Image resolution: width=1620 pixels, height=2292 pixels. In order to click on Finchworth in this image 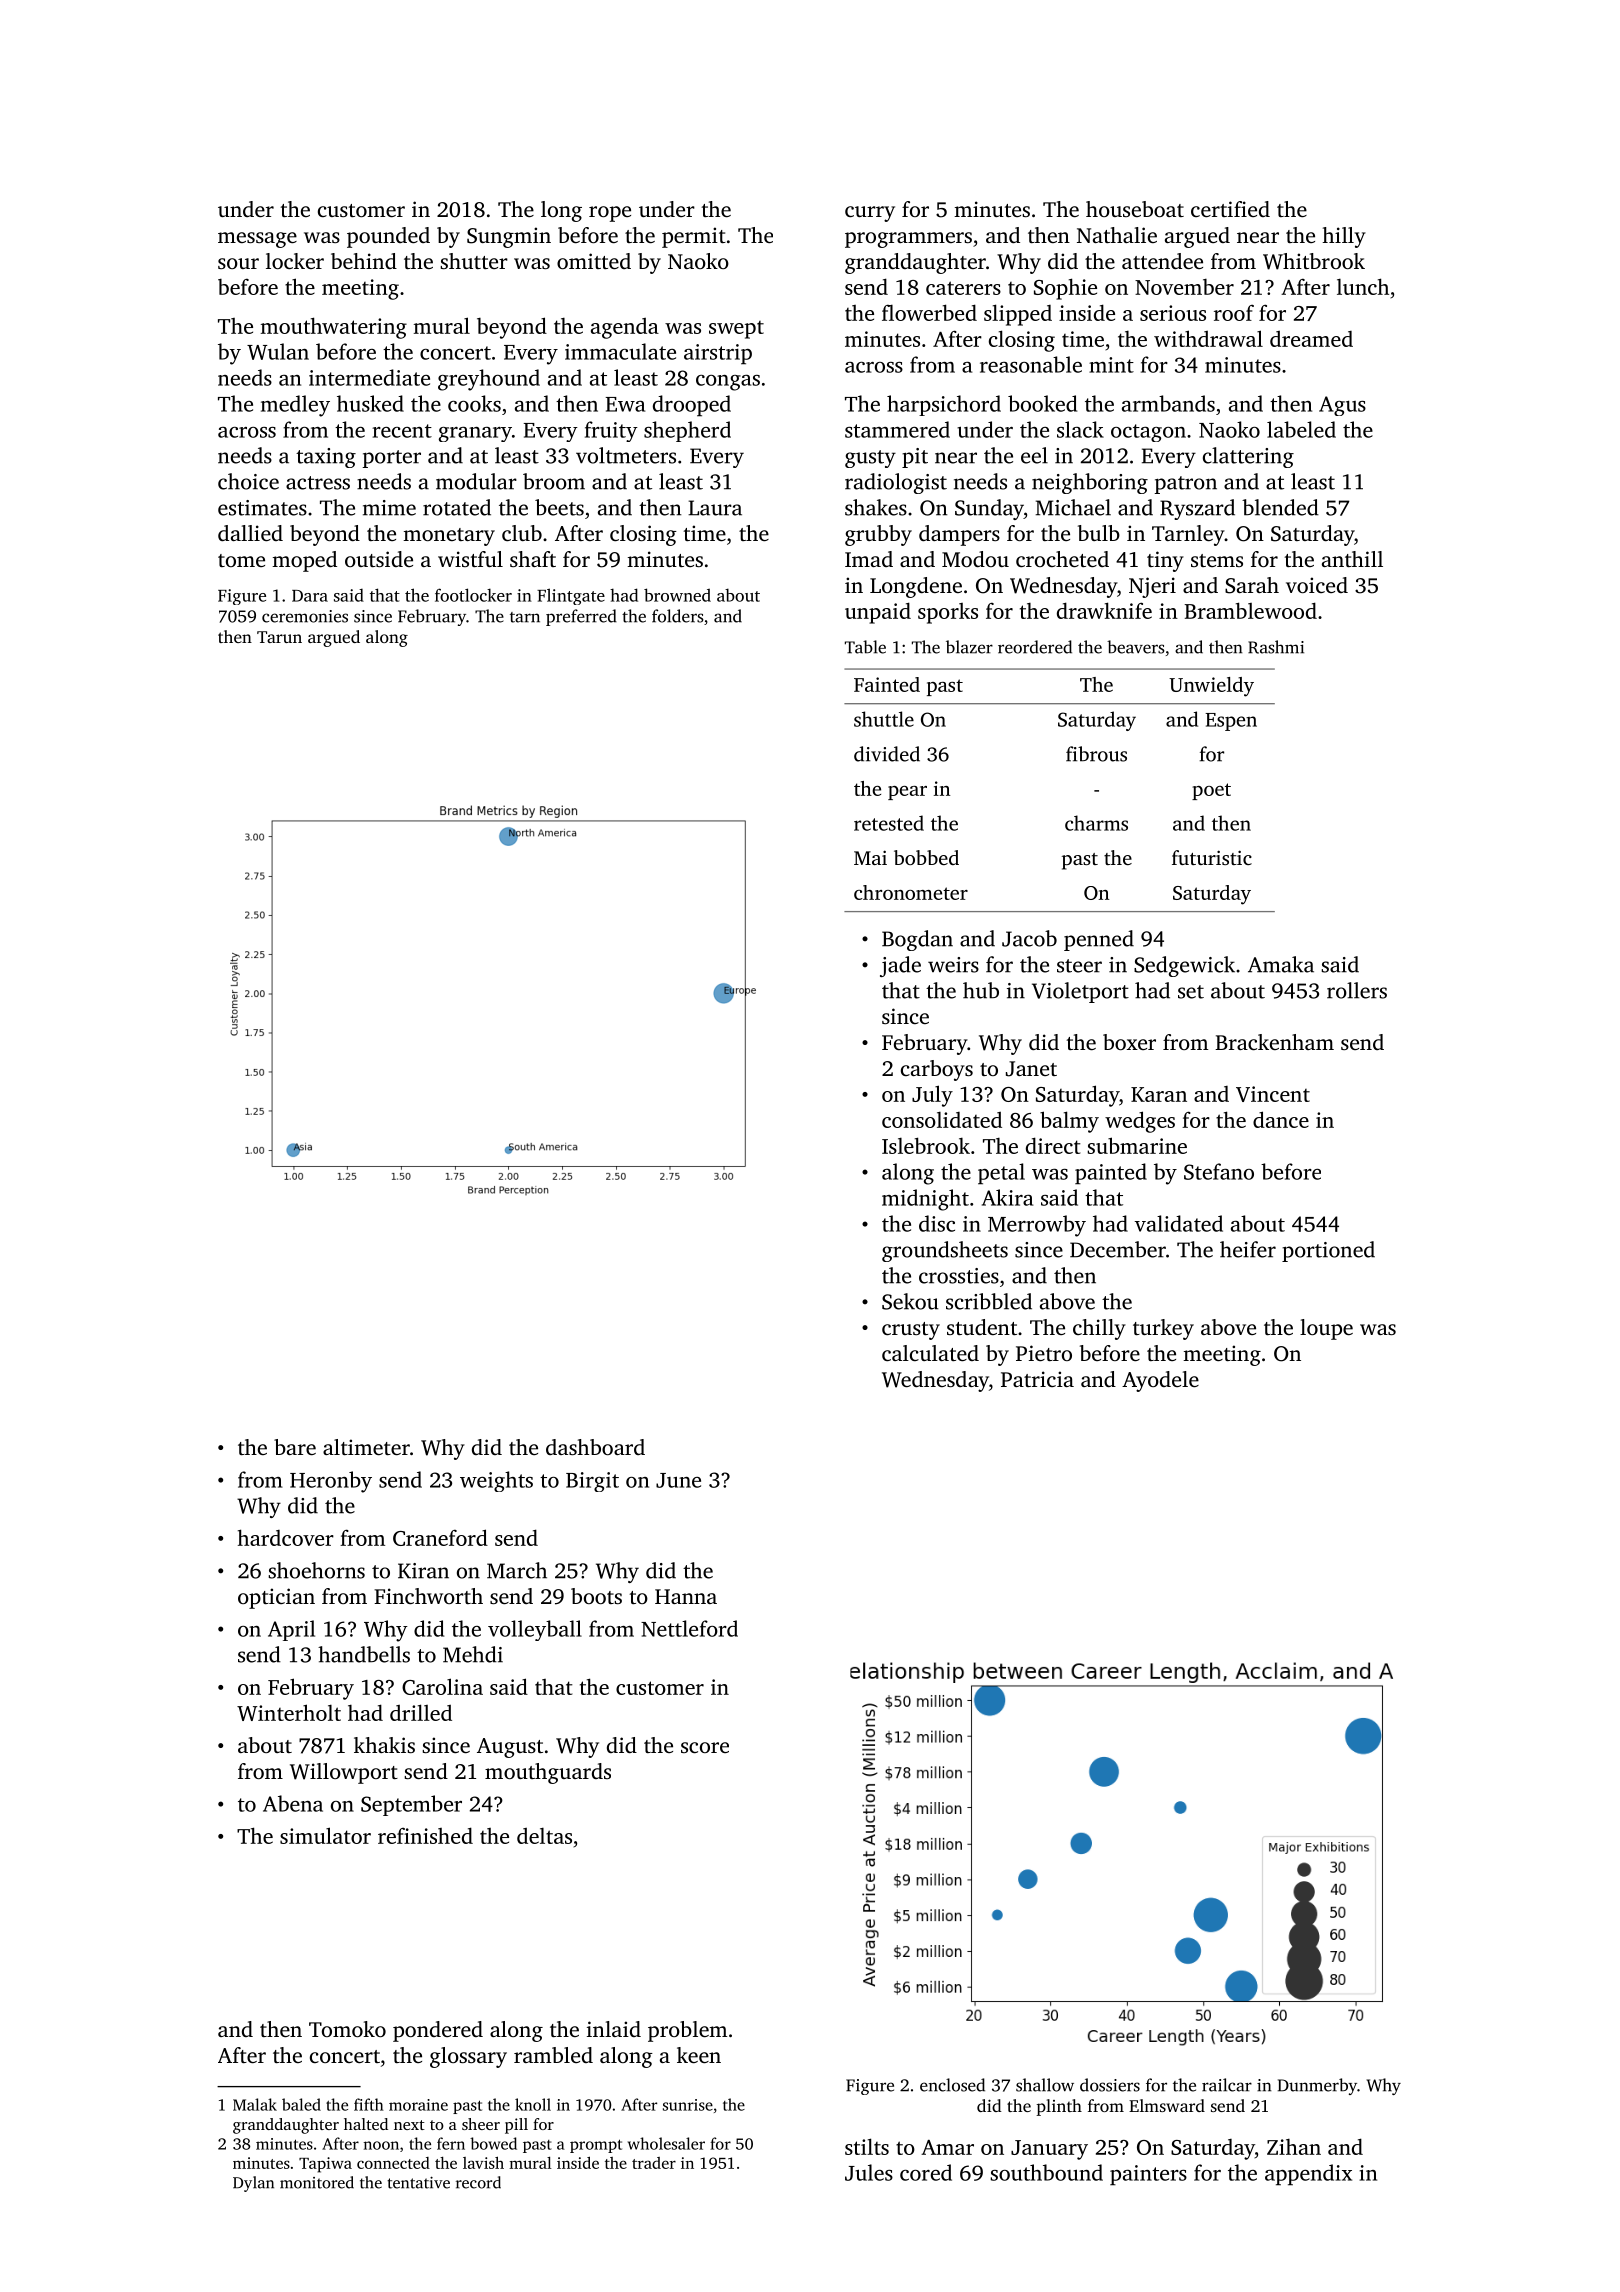, I will do `click(428, 1596)`.
